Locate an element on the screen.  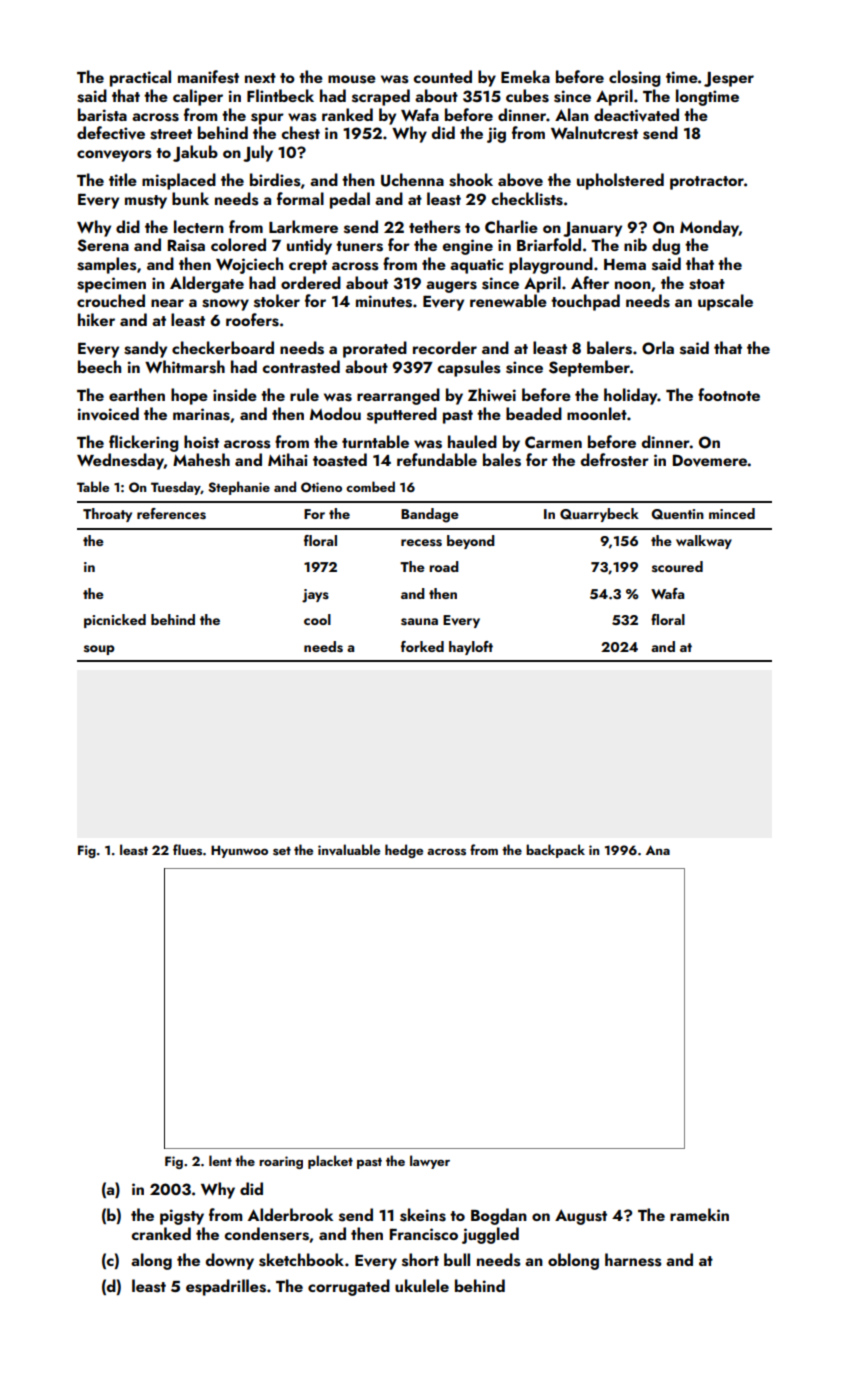
January is located at coordinates (592, 229).
